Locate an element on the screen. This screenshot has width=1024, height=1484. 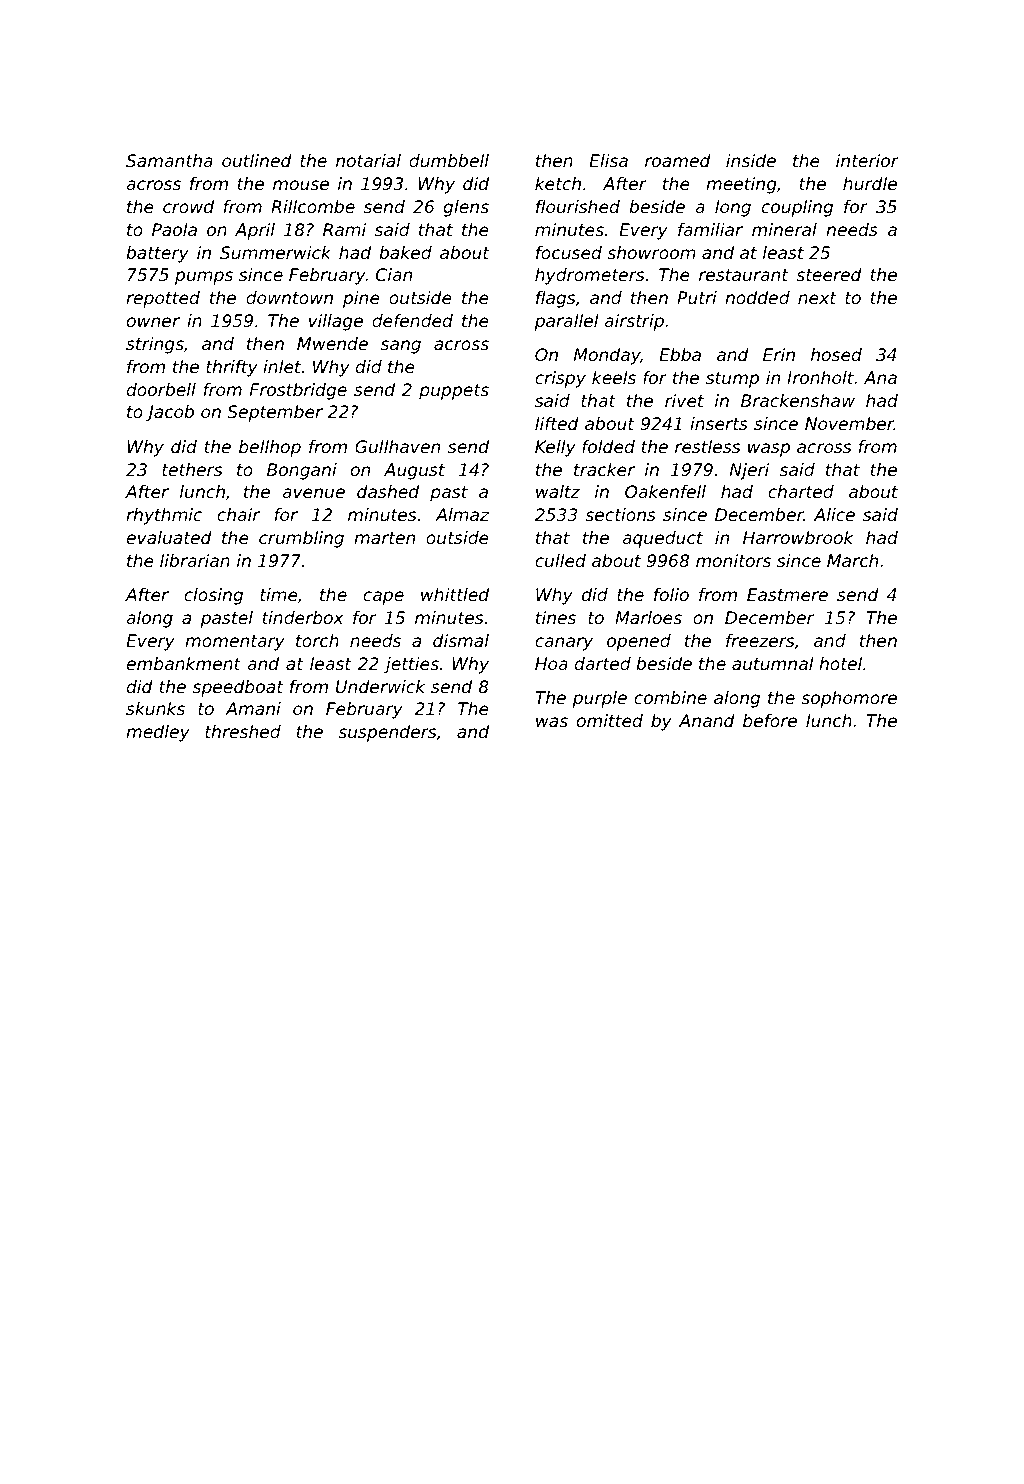
charted is located at coordinates (801, 491).
